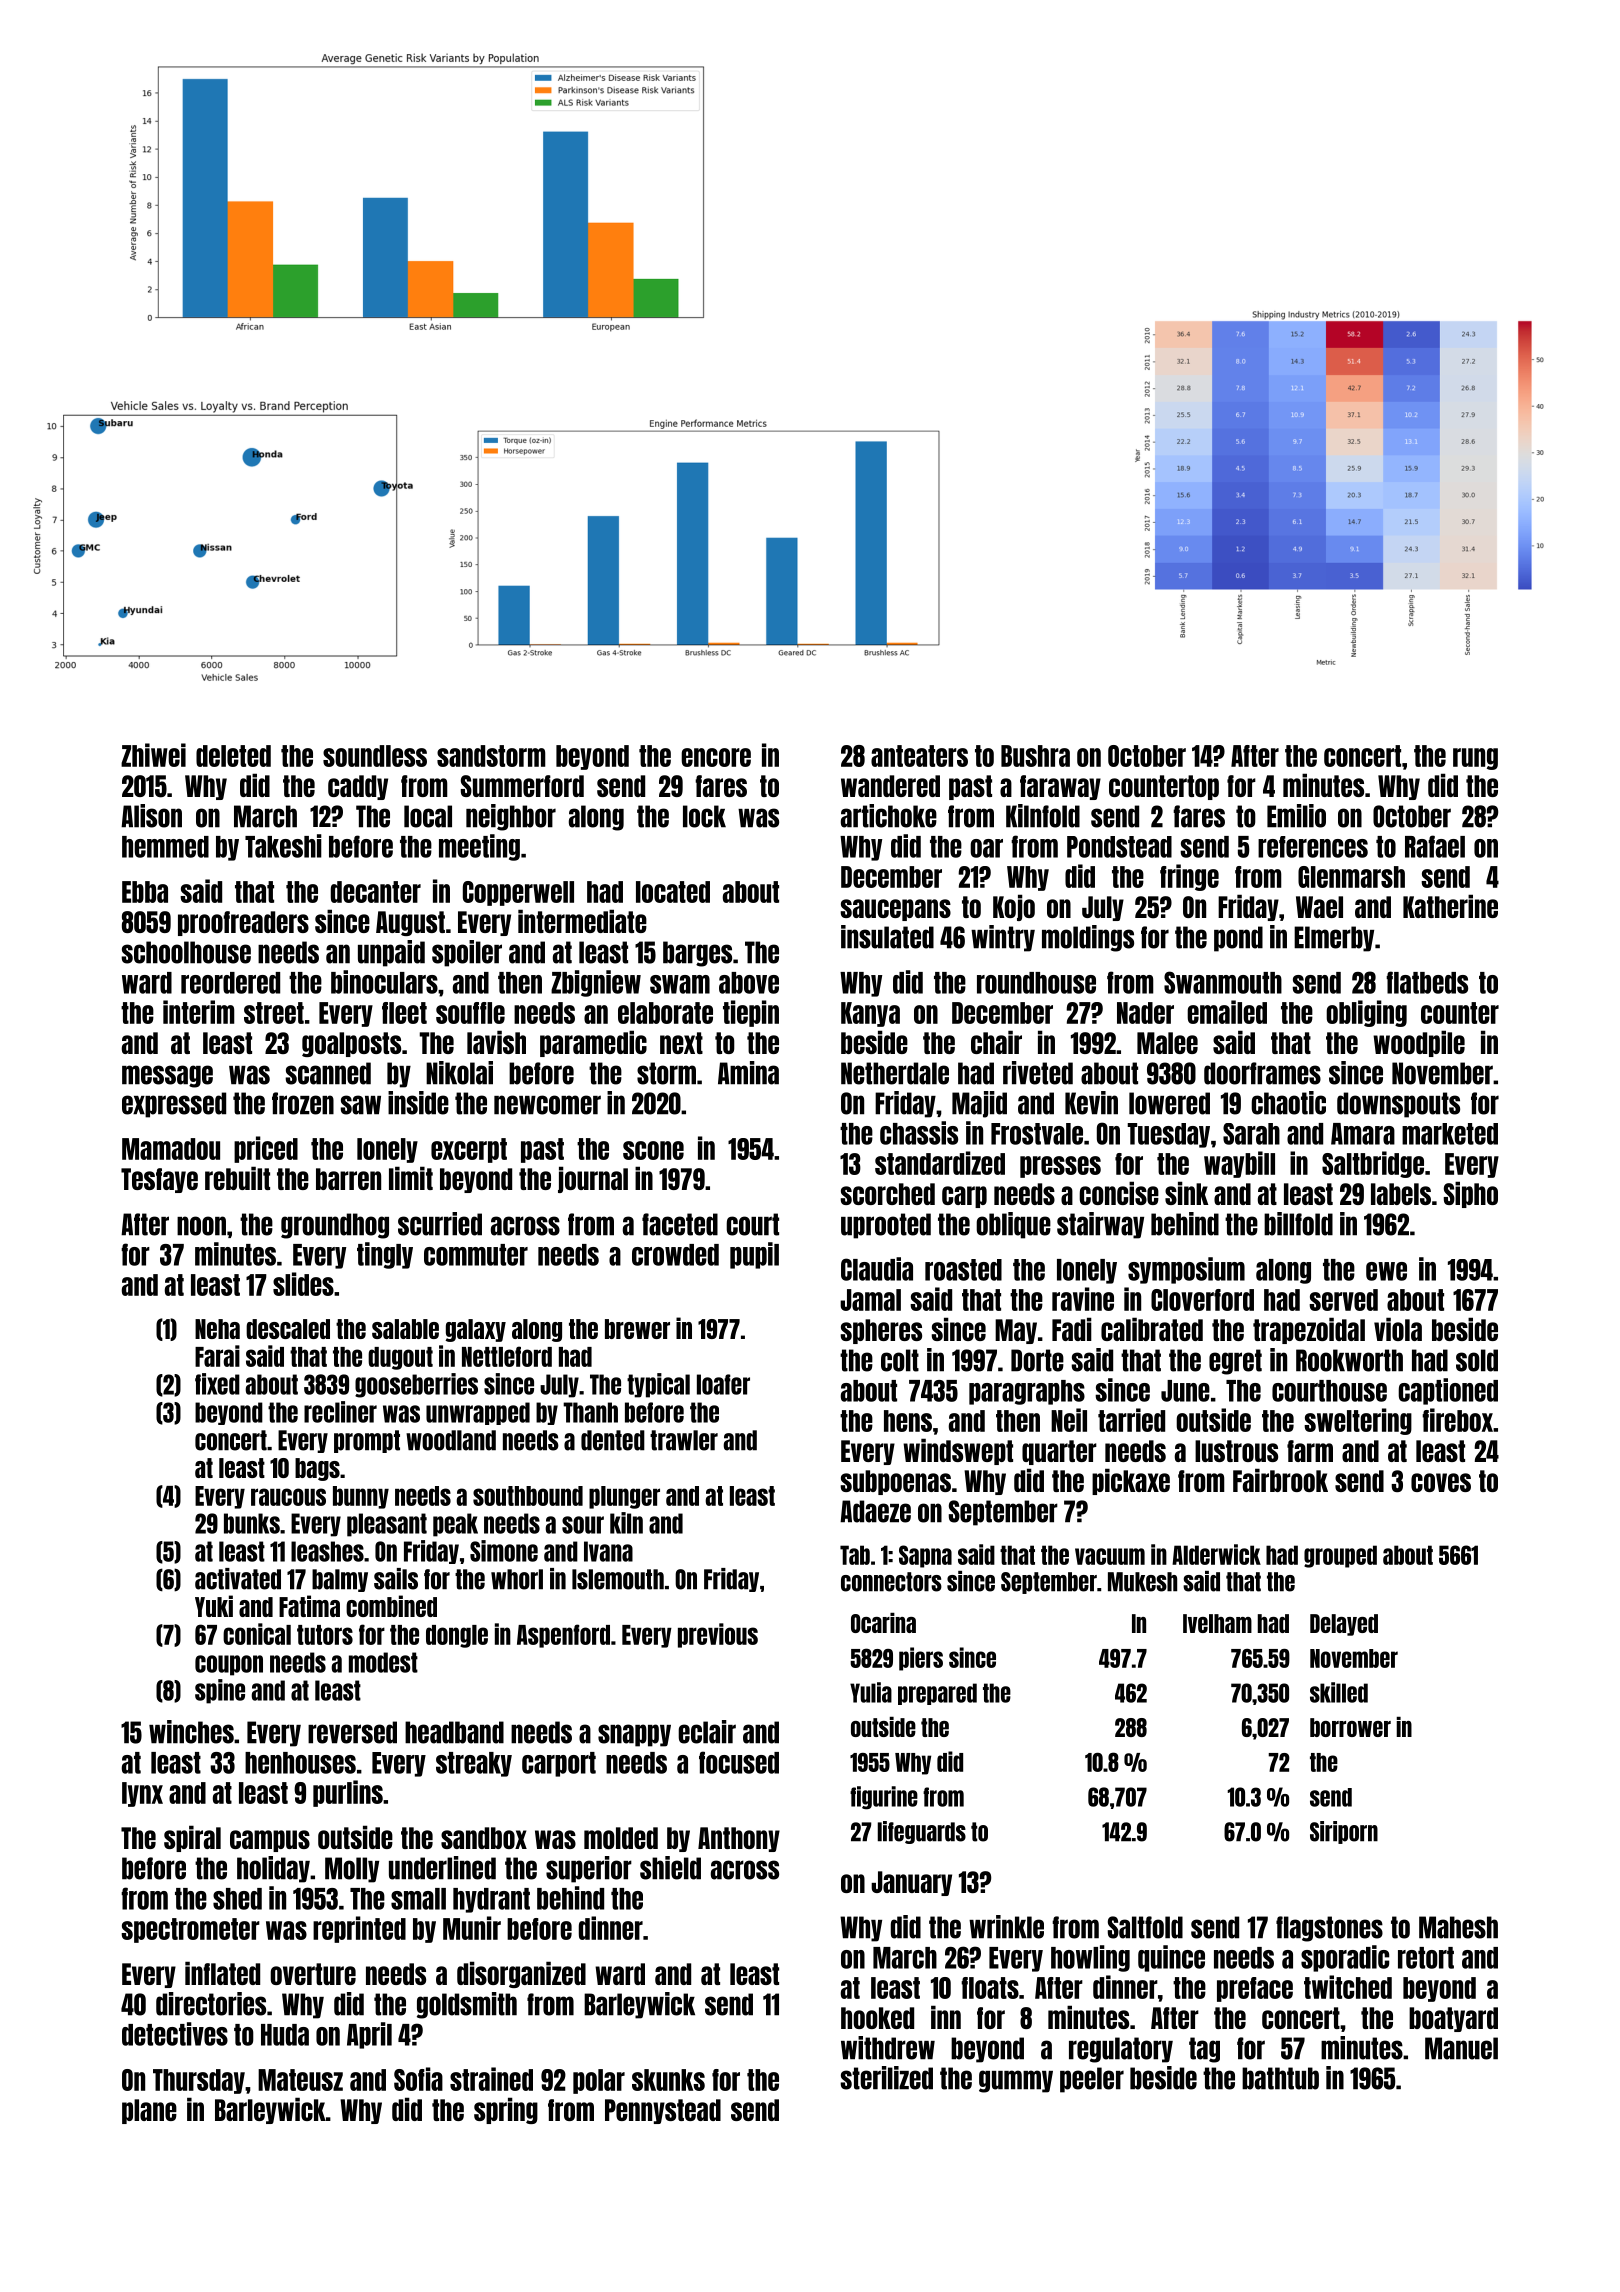 This page has width=1620, height=2292. Describe the element at coordinates (963, 1270) in the page. I see `roasted` at that location.
